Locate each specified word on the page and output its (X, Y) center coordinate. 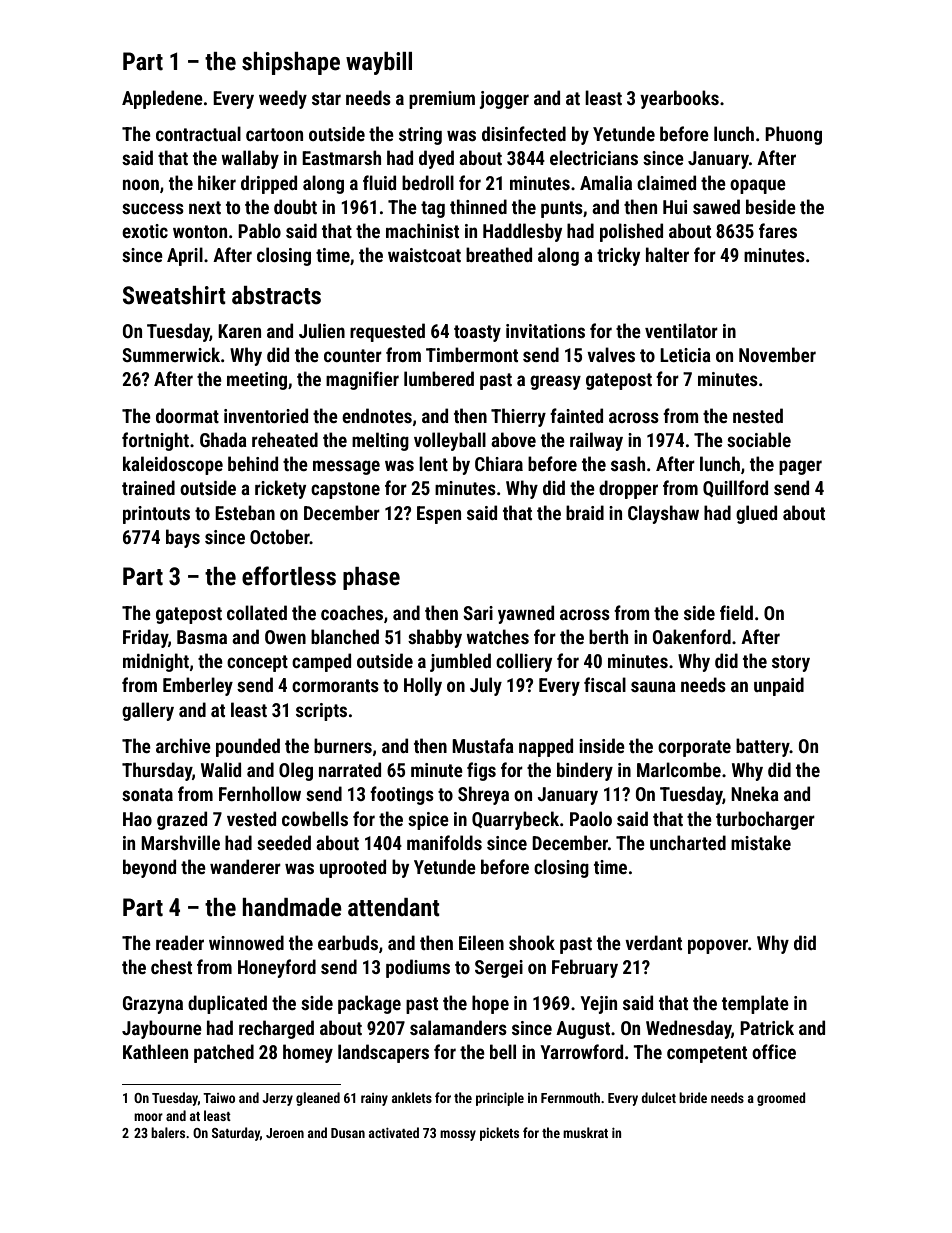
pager (800, 467)
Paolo (591, 818)
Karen (239, 331)
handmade (292, 907)
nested (758, 415)
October (280, 536)
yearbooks (679, 99)
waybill (379, 63)
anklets (412, 1097)
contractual (198, 133)
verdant (653, 942)
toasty (477, 333)
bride (693, 1097)
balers (168, 1132)
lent (433, 463)
